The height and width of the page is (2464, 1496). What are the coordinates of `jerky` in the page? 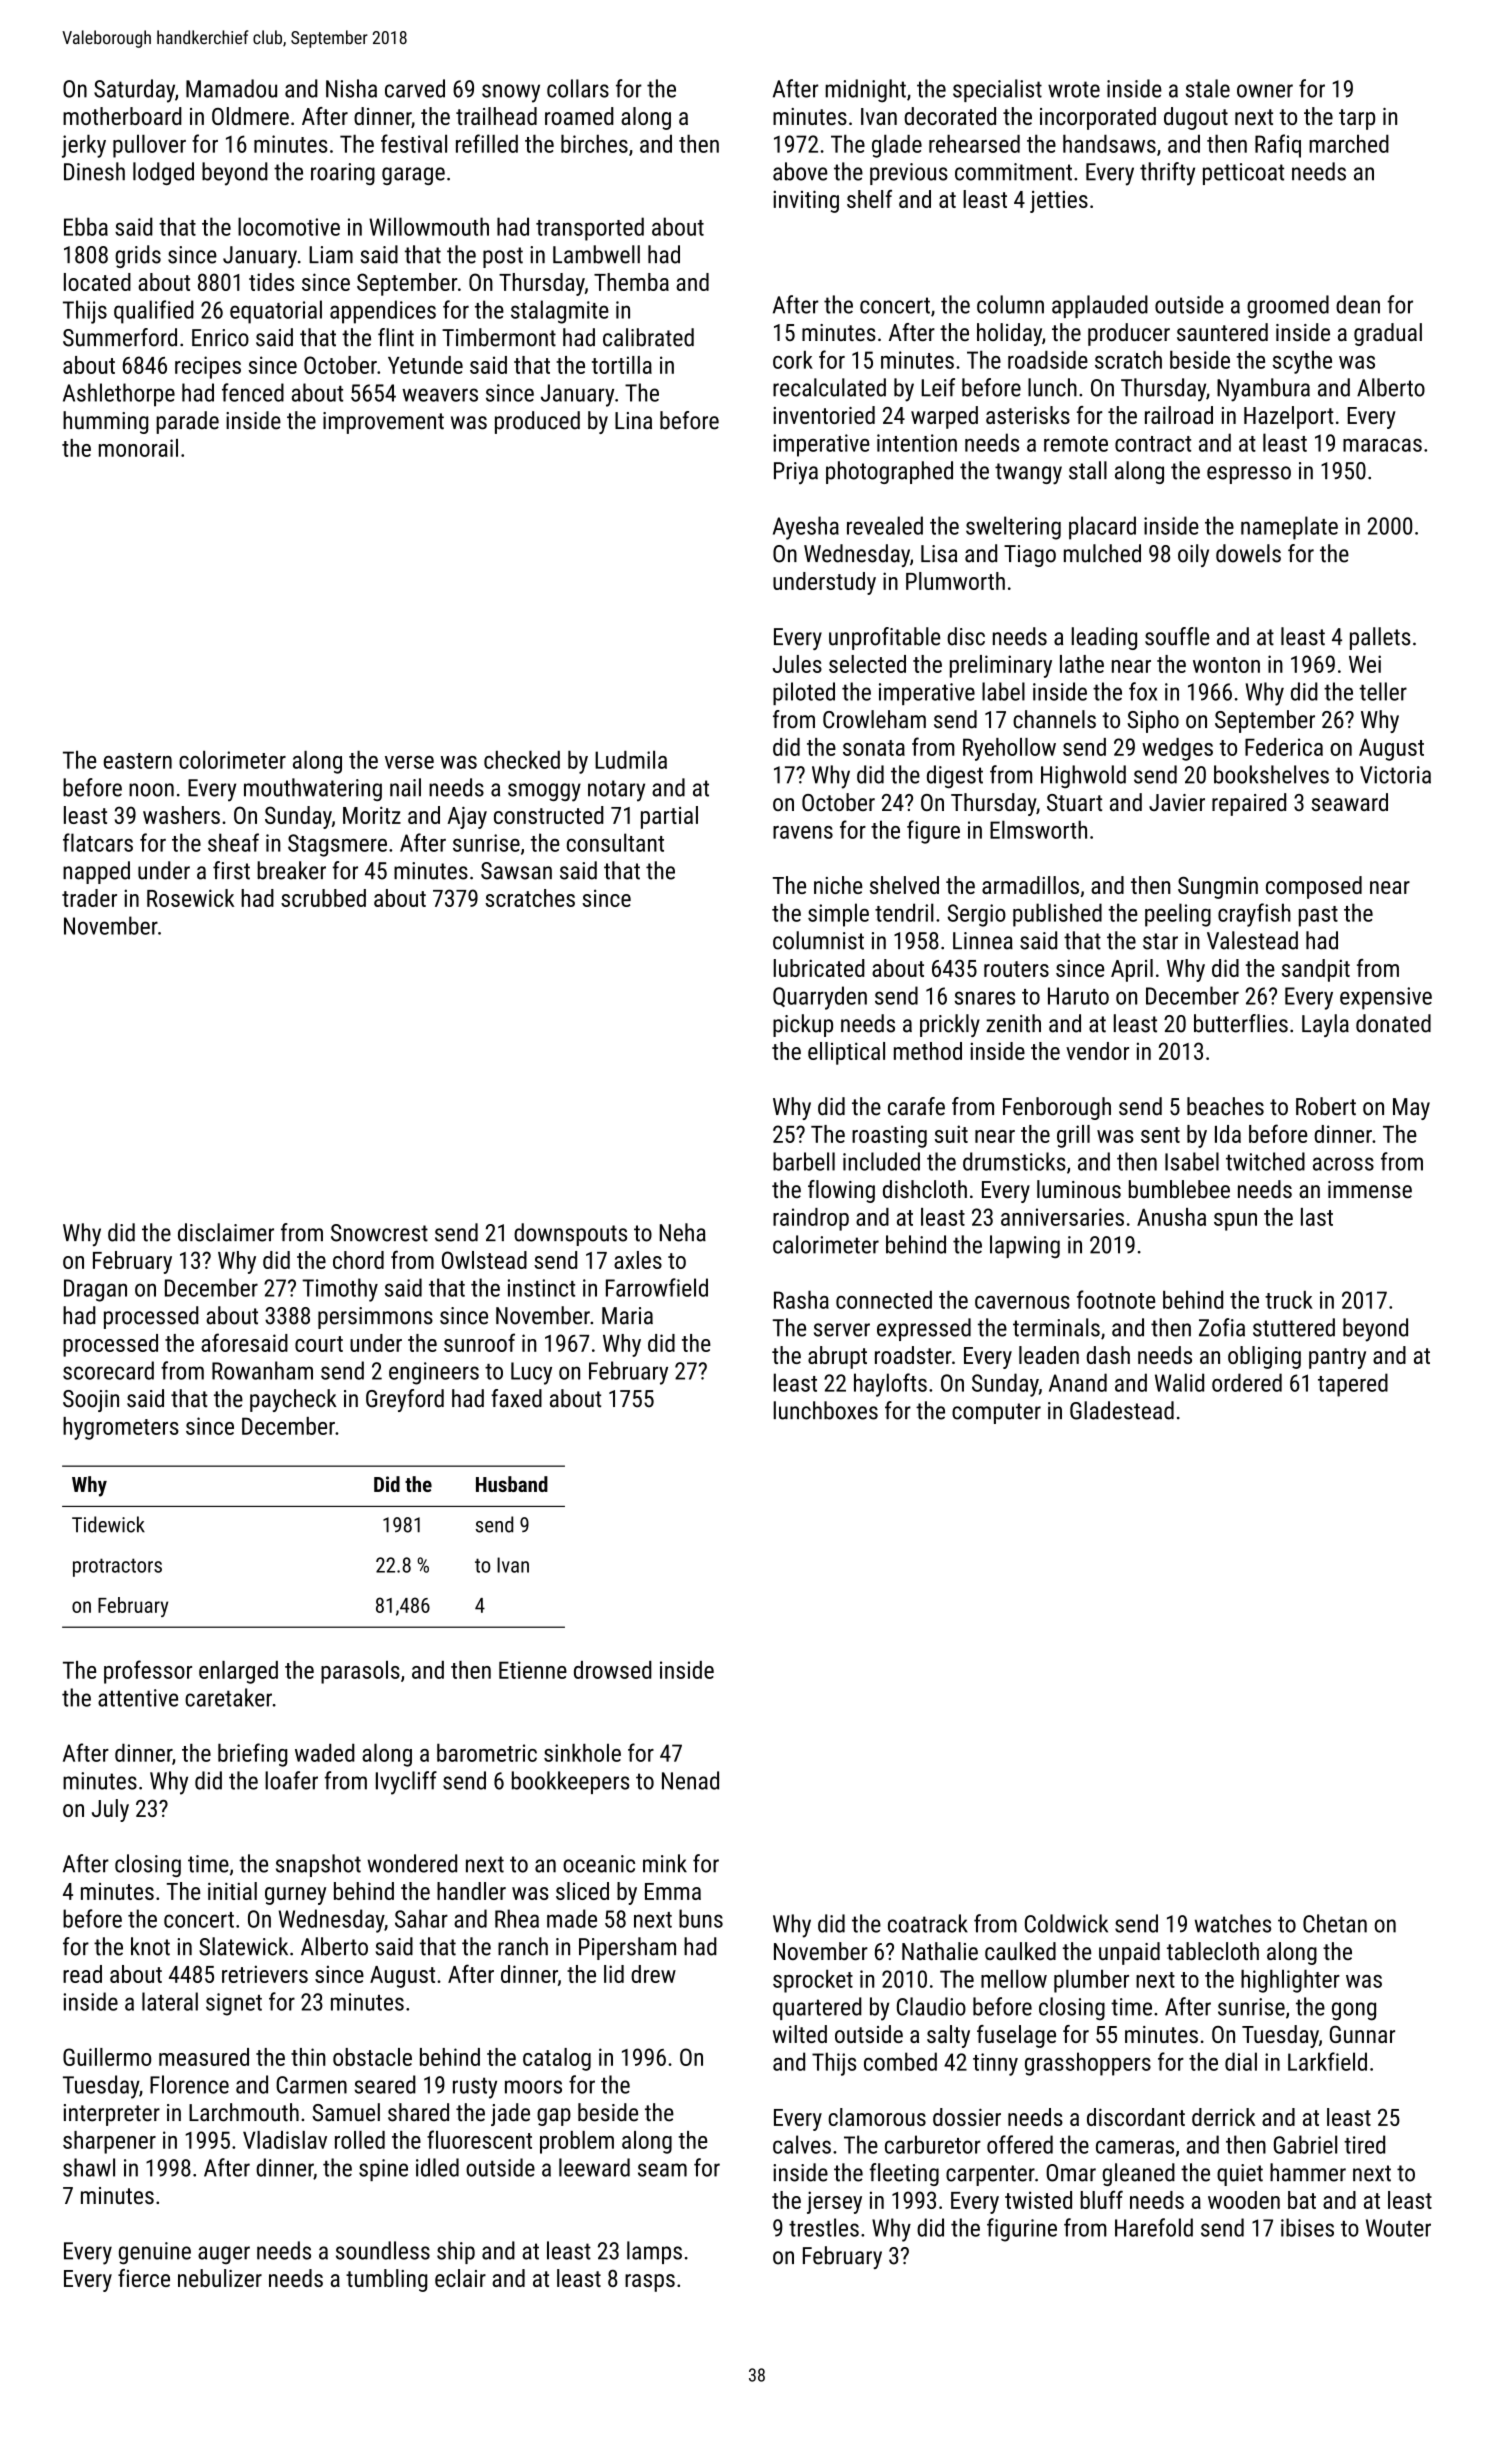 It's located at (84, 146).
